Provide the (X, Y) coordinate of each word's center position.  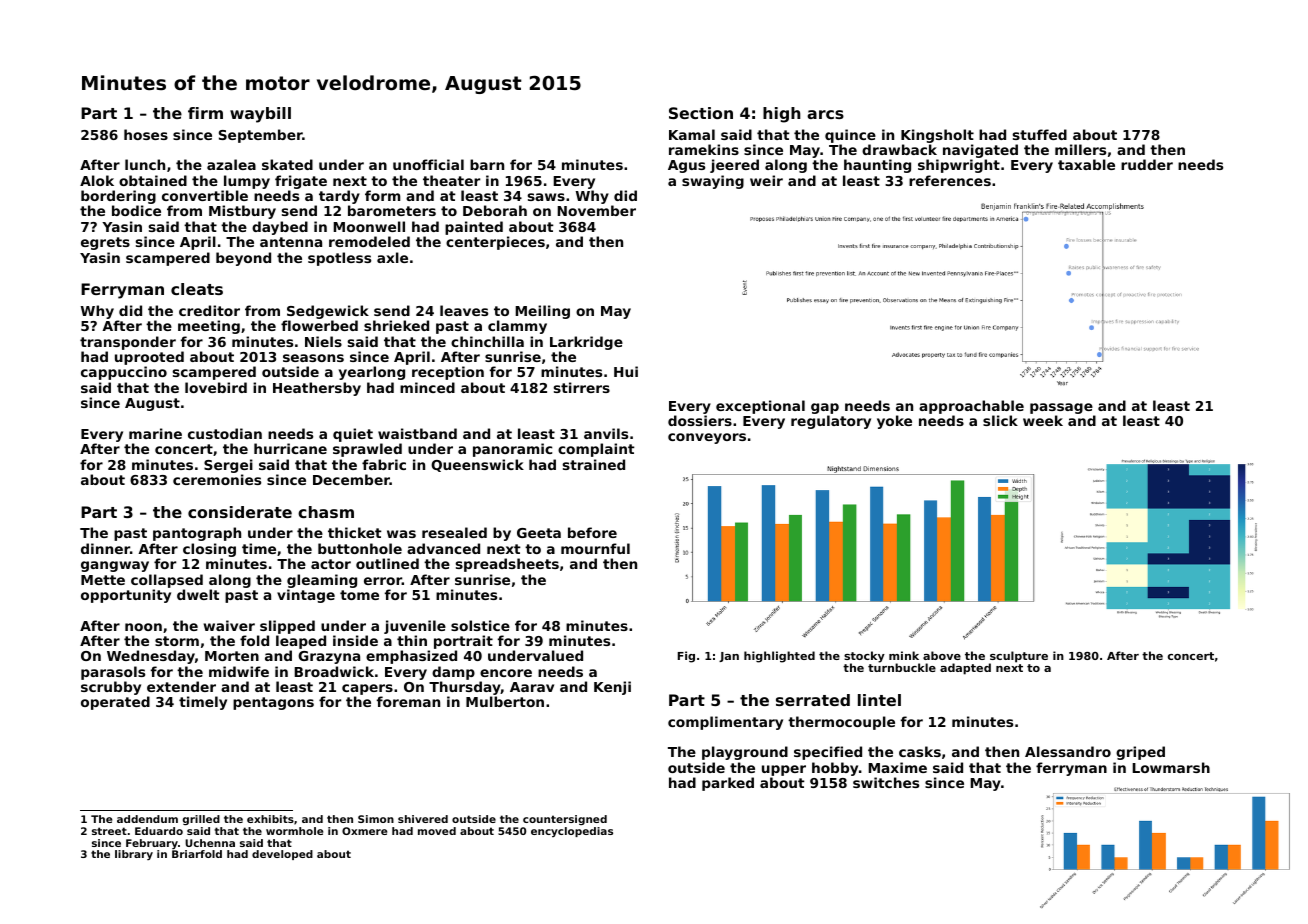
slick (1000, 420)
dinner (105, 548)
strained (594, 464)
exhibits (270, 819)
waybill (260, 115)
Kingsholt (937, 136)
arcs (825, 114)
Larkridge (586, 343)
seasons (313, 358)
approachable (971, 407)
